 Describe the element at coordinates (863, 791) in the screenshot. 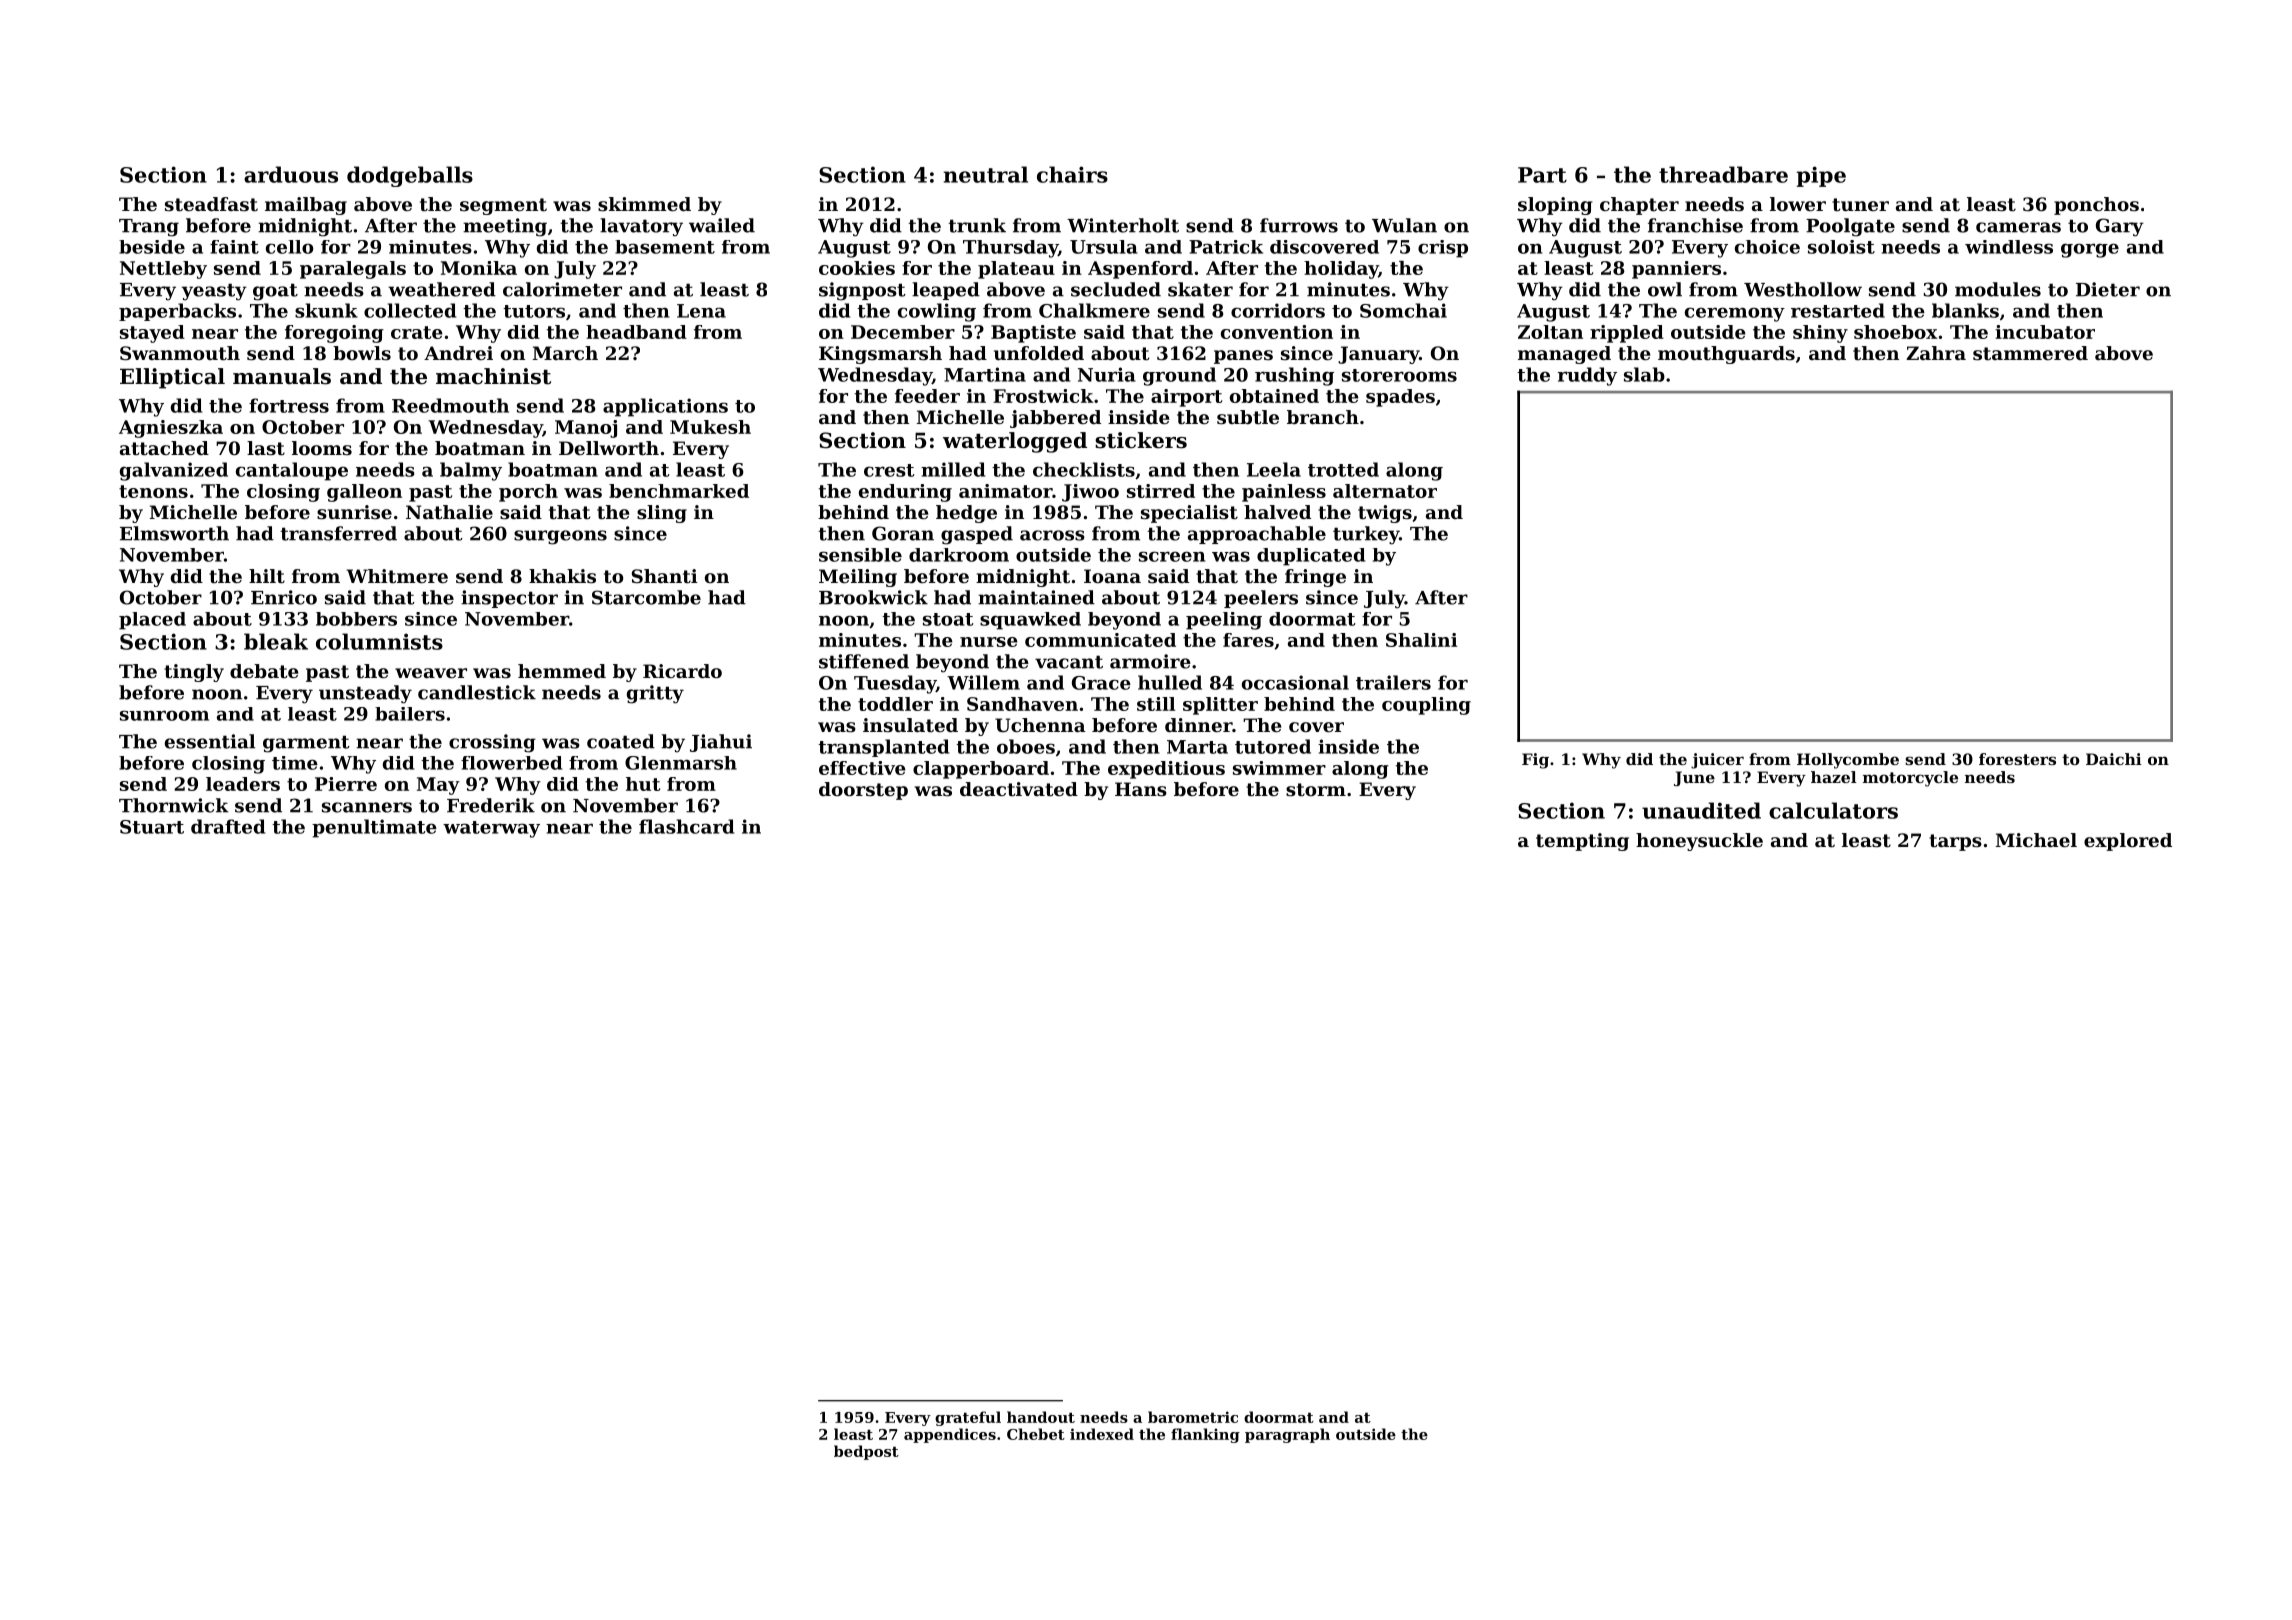

I see `doorstep` at that location.
